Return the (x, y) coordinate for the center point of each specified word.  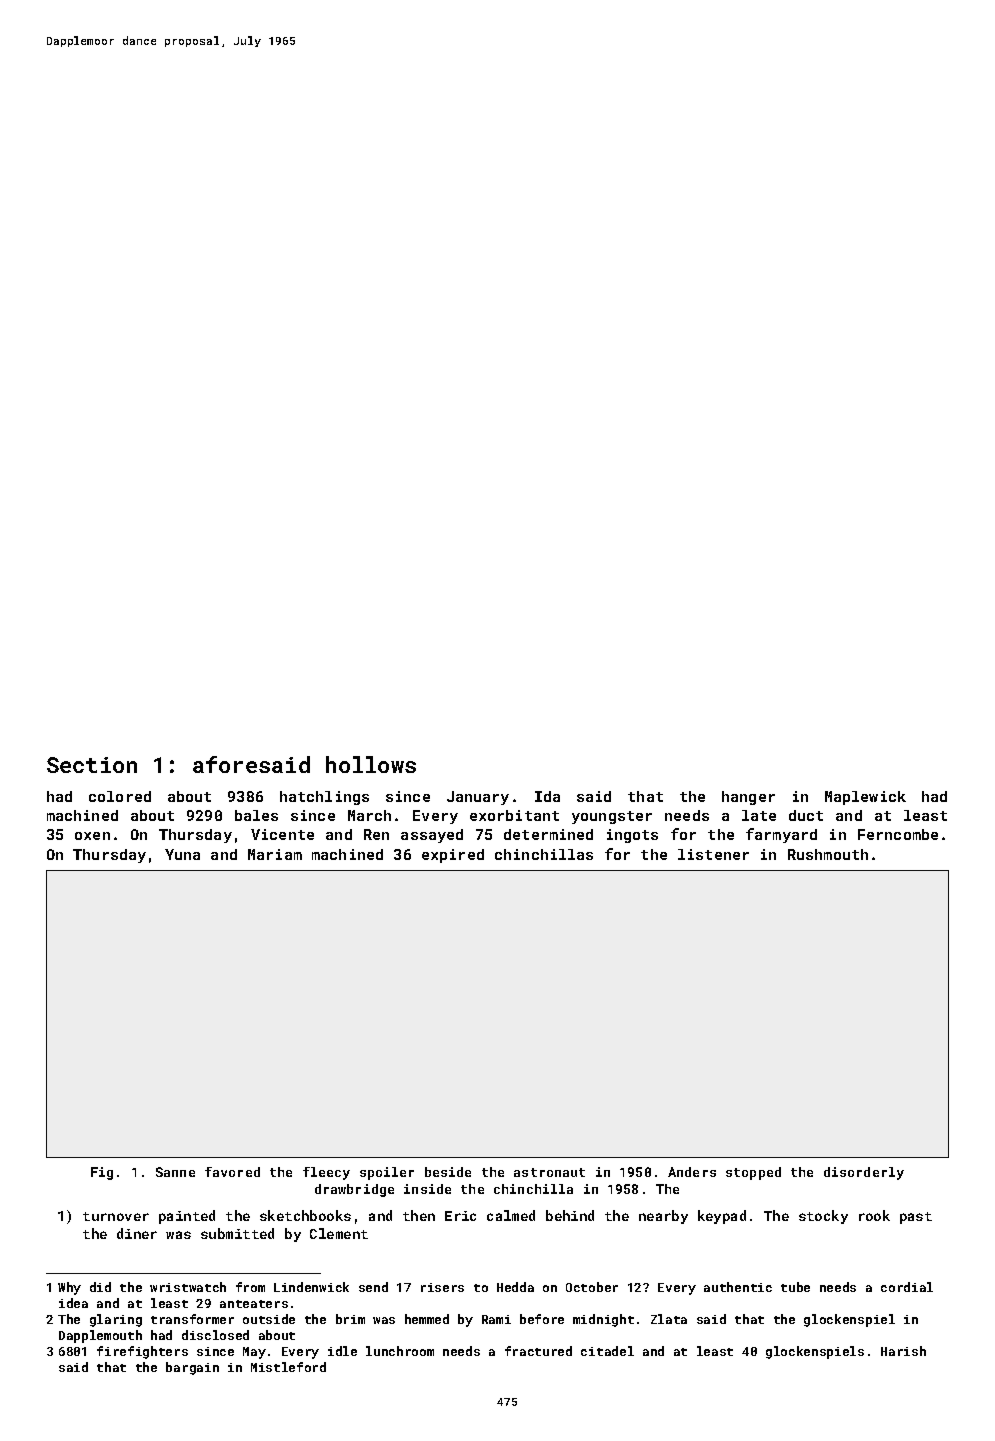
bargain (192, 1368)
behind (570, 1215)
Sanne (175, 1172)
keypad (722, 1217)
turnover (116, 1216)
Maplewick (865, 798)
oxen (92, 836)
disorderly (864, 1173)
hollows (371, 764)
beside (448, 1172)
